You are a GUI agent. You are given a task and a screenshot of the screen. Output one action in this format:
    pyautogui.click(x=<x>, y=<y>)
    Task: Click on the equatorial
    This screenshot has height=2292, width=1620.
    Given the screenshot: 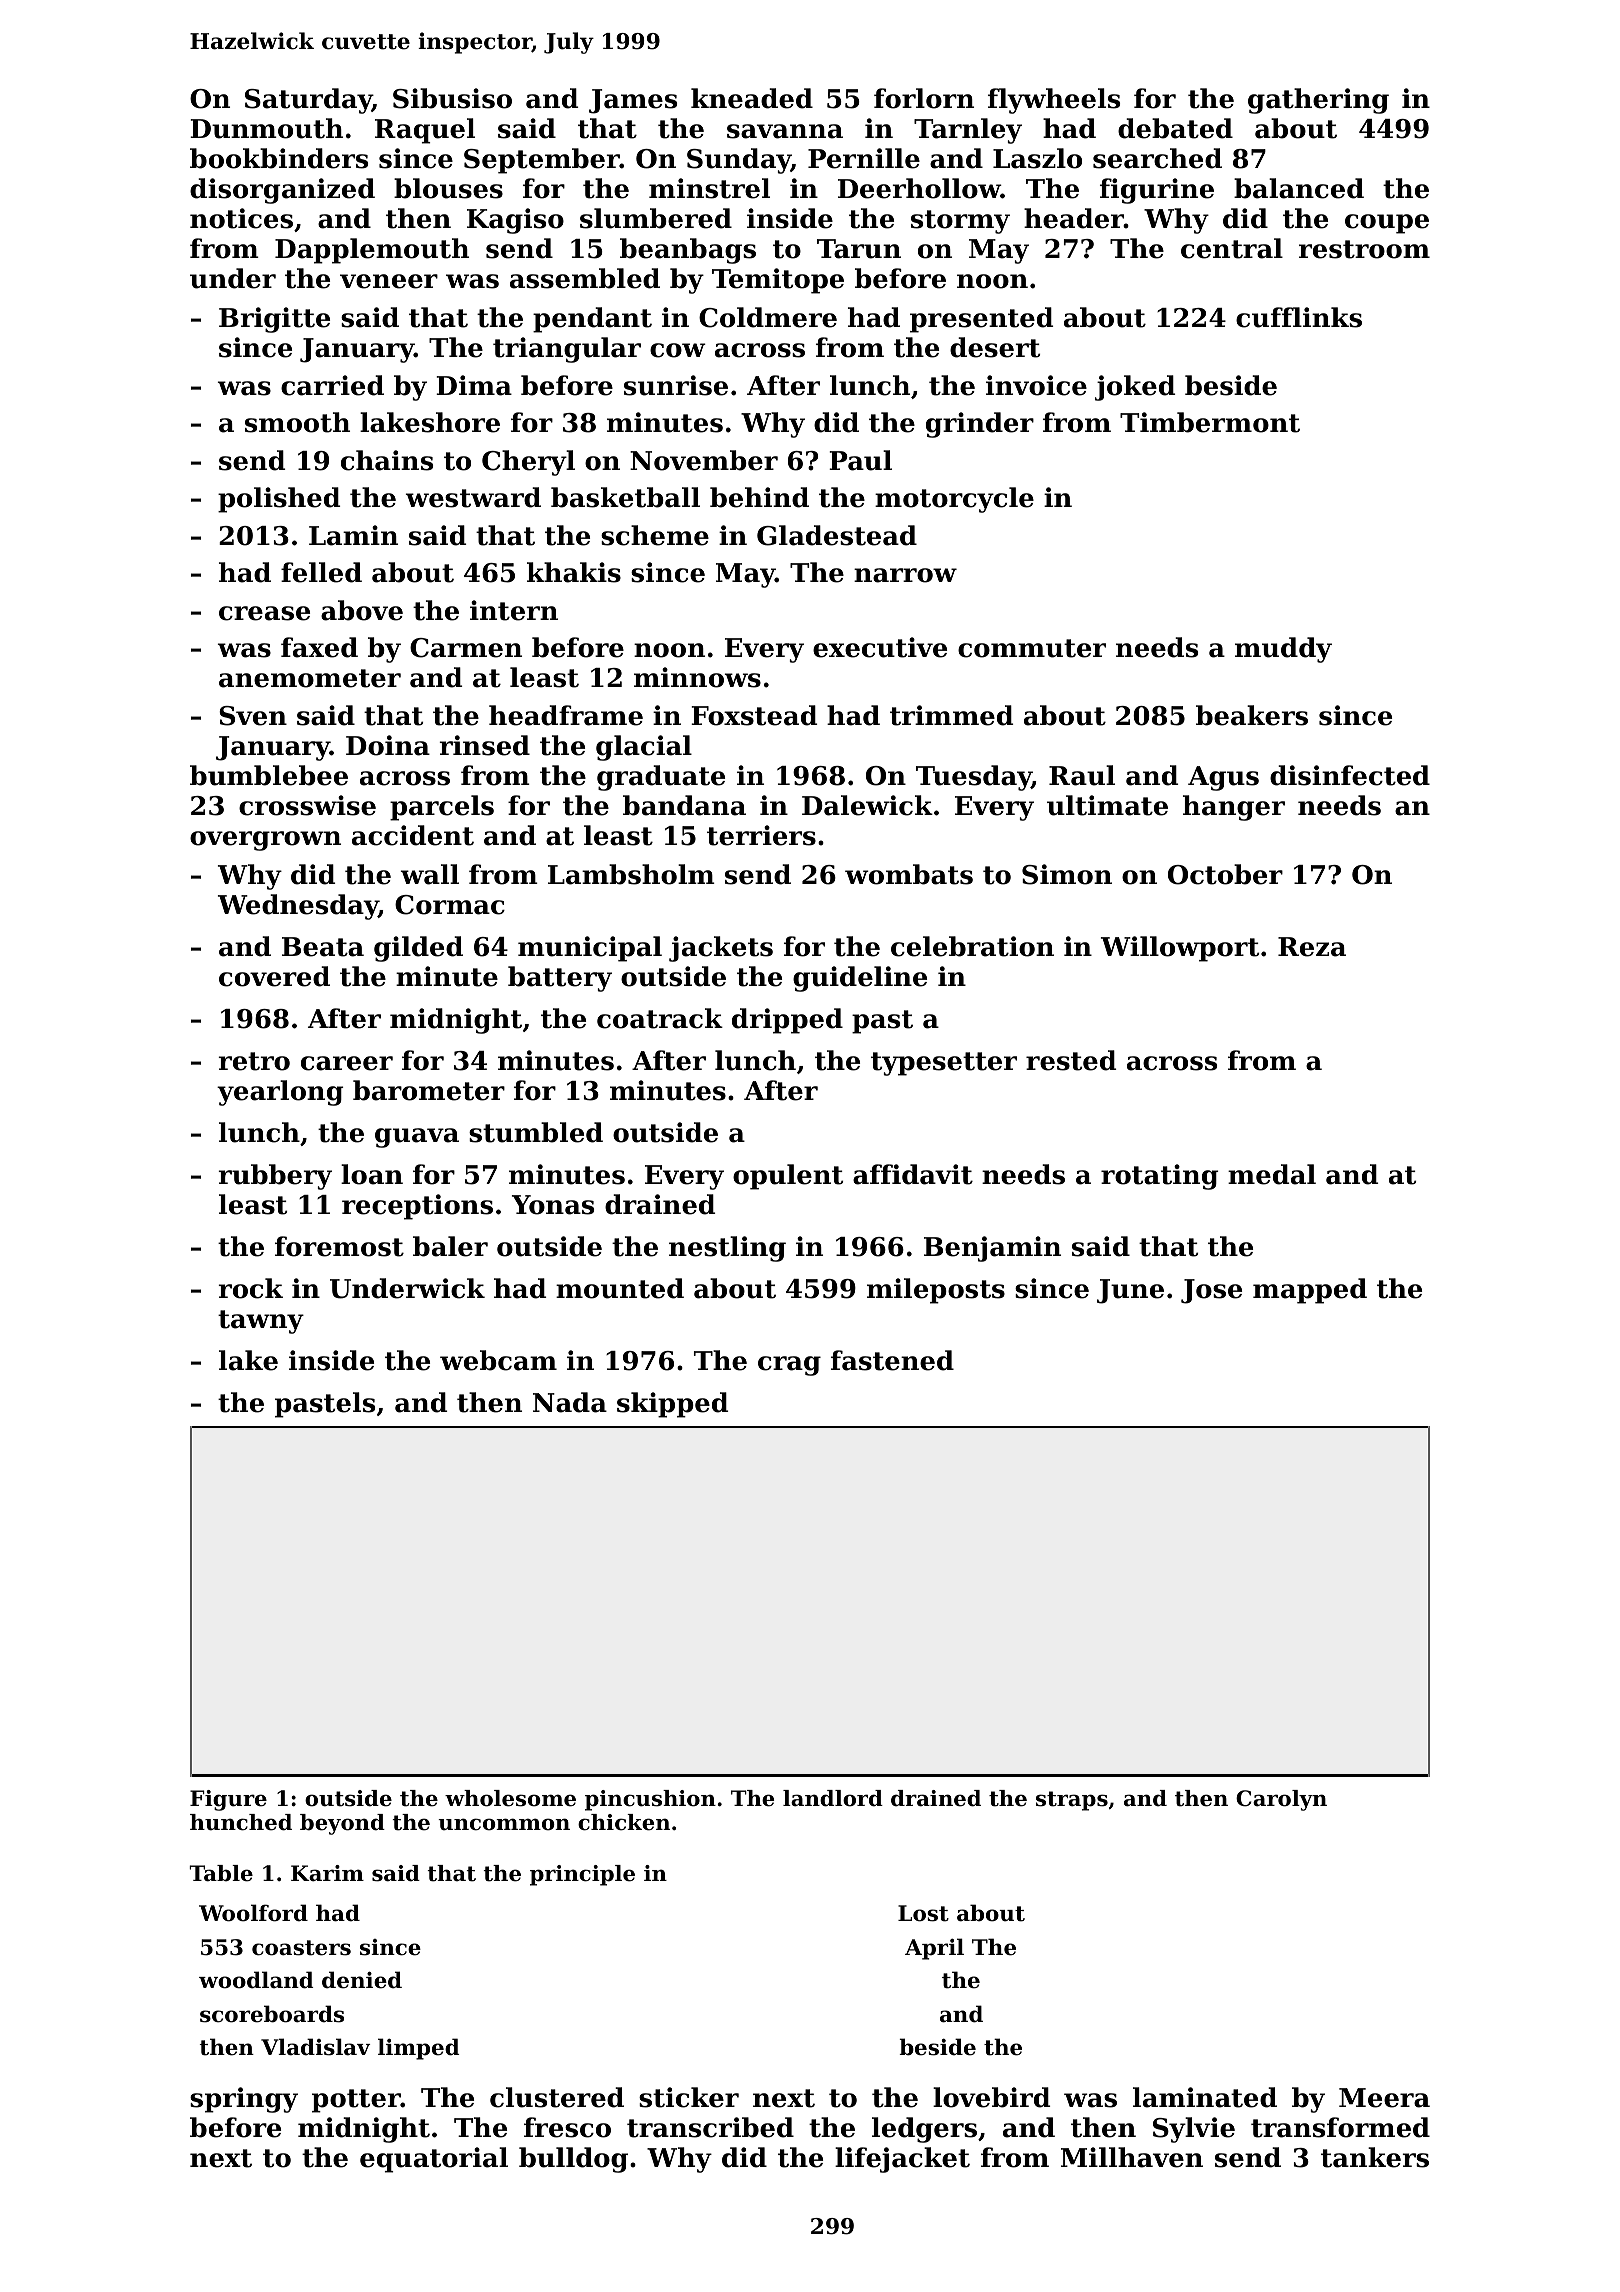 What is the action you would take?
    pyautogui.click(x=434, y=2160)
